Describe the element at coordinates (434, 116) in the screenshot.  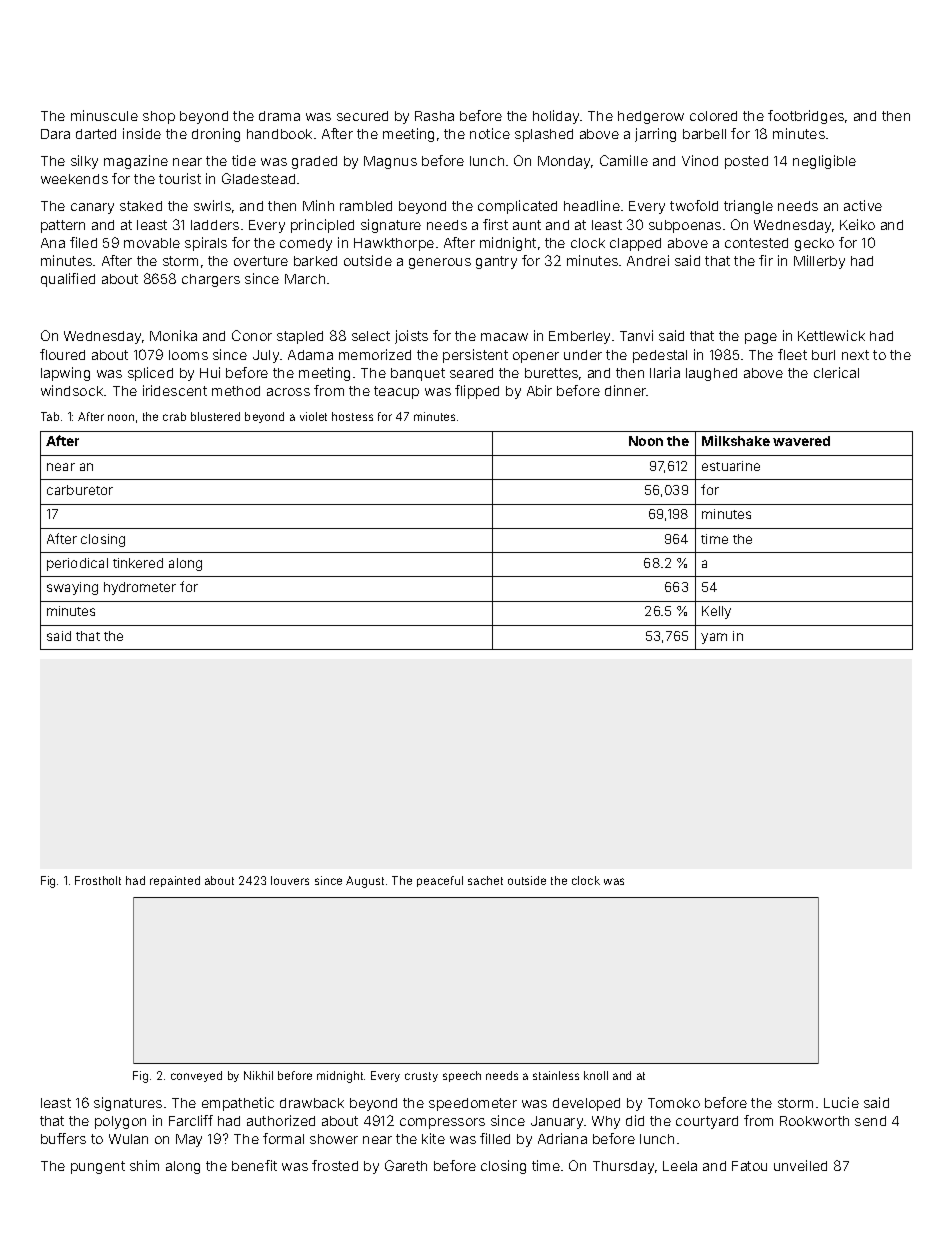
I see `Rasha` at that location.
